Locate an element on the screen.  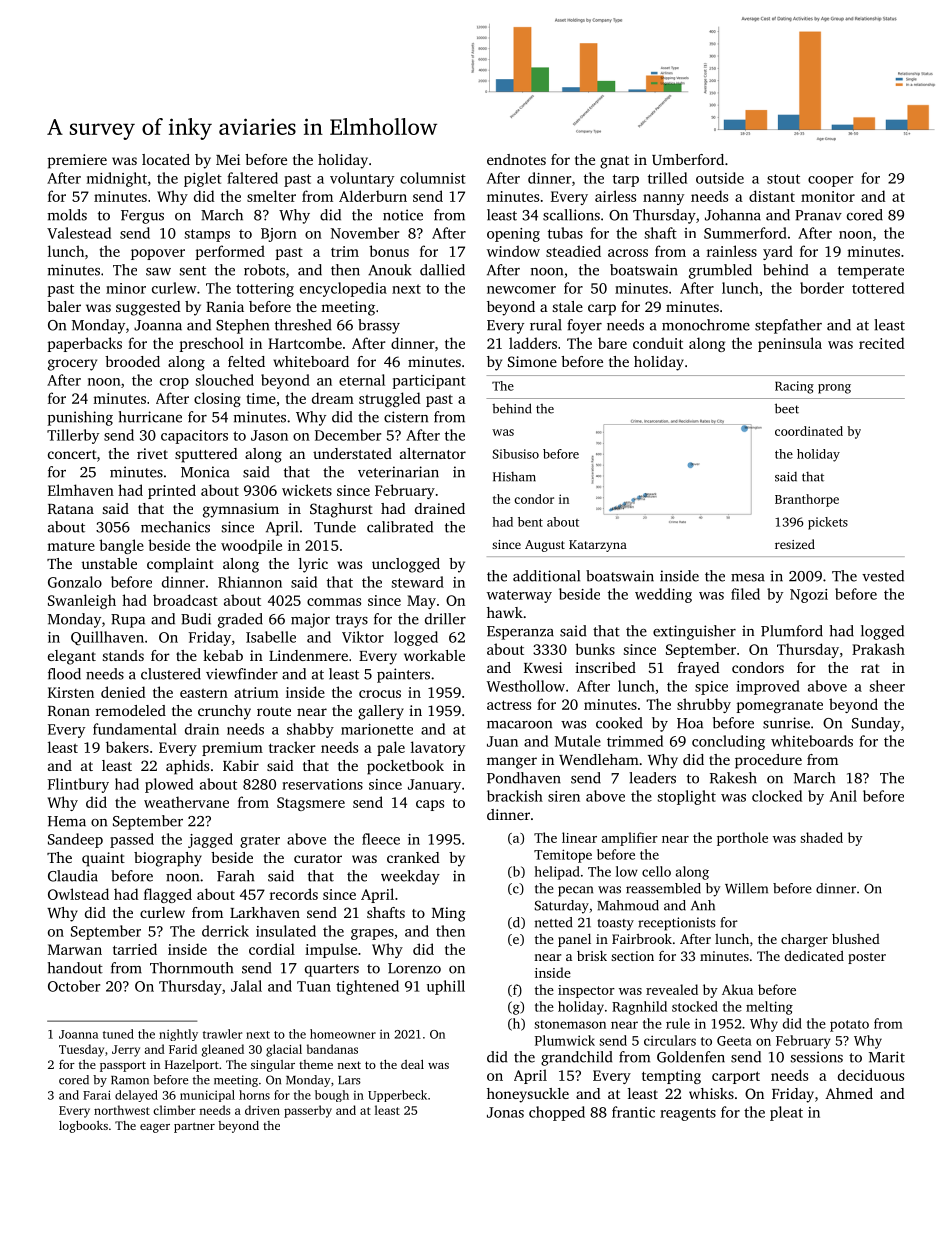
Mei is located at coordinates (228, 159).
